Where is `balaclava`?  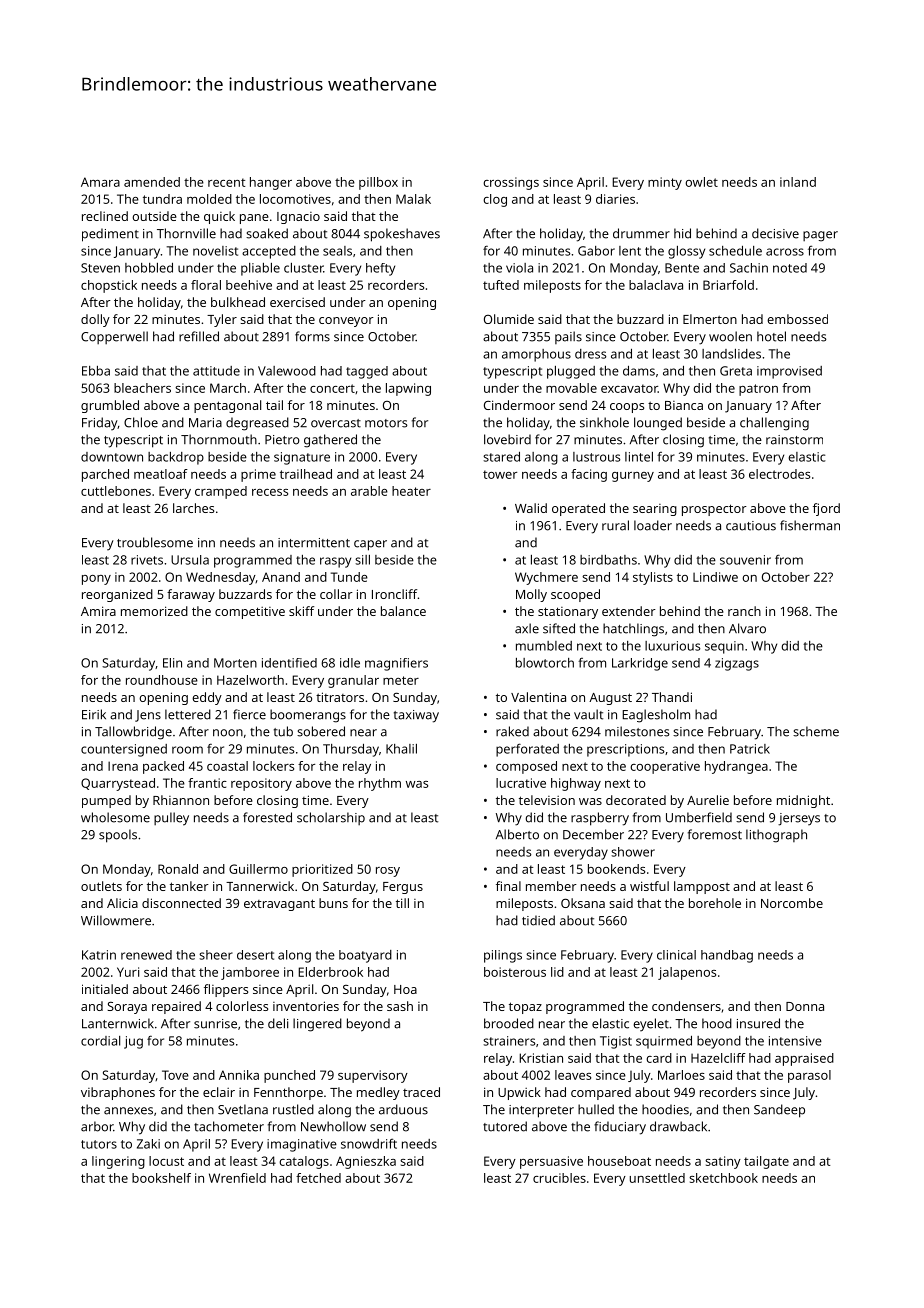 balaclava is located at coordinates (656, 285).
